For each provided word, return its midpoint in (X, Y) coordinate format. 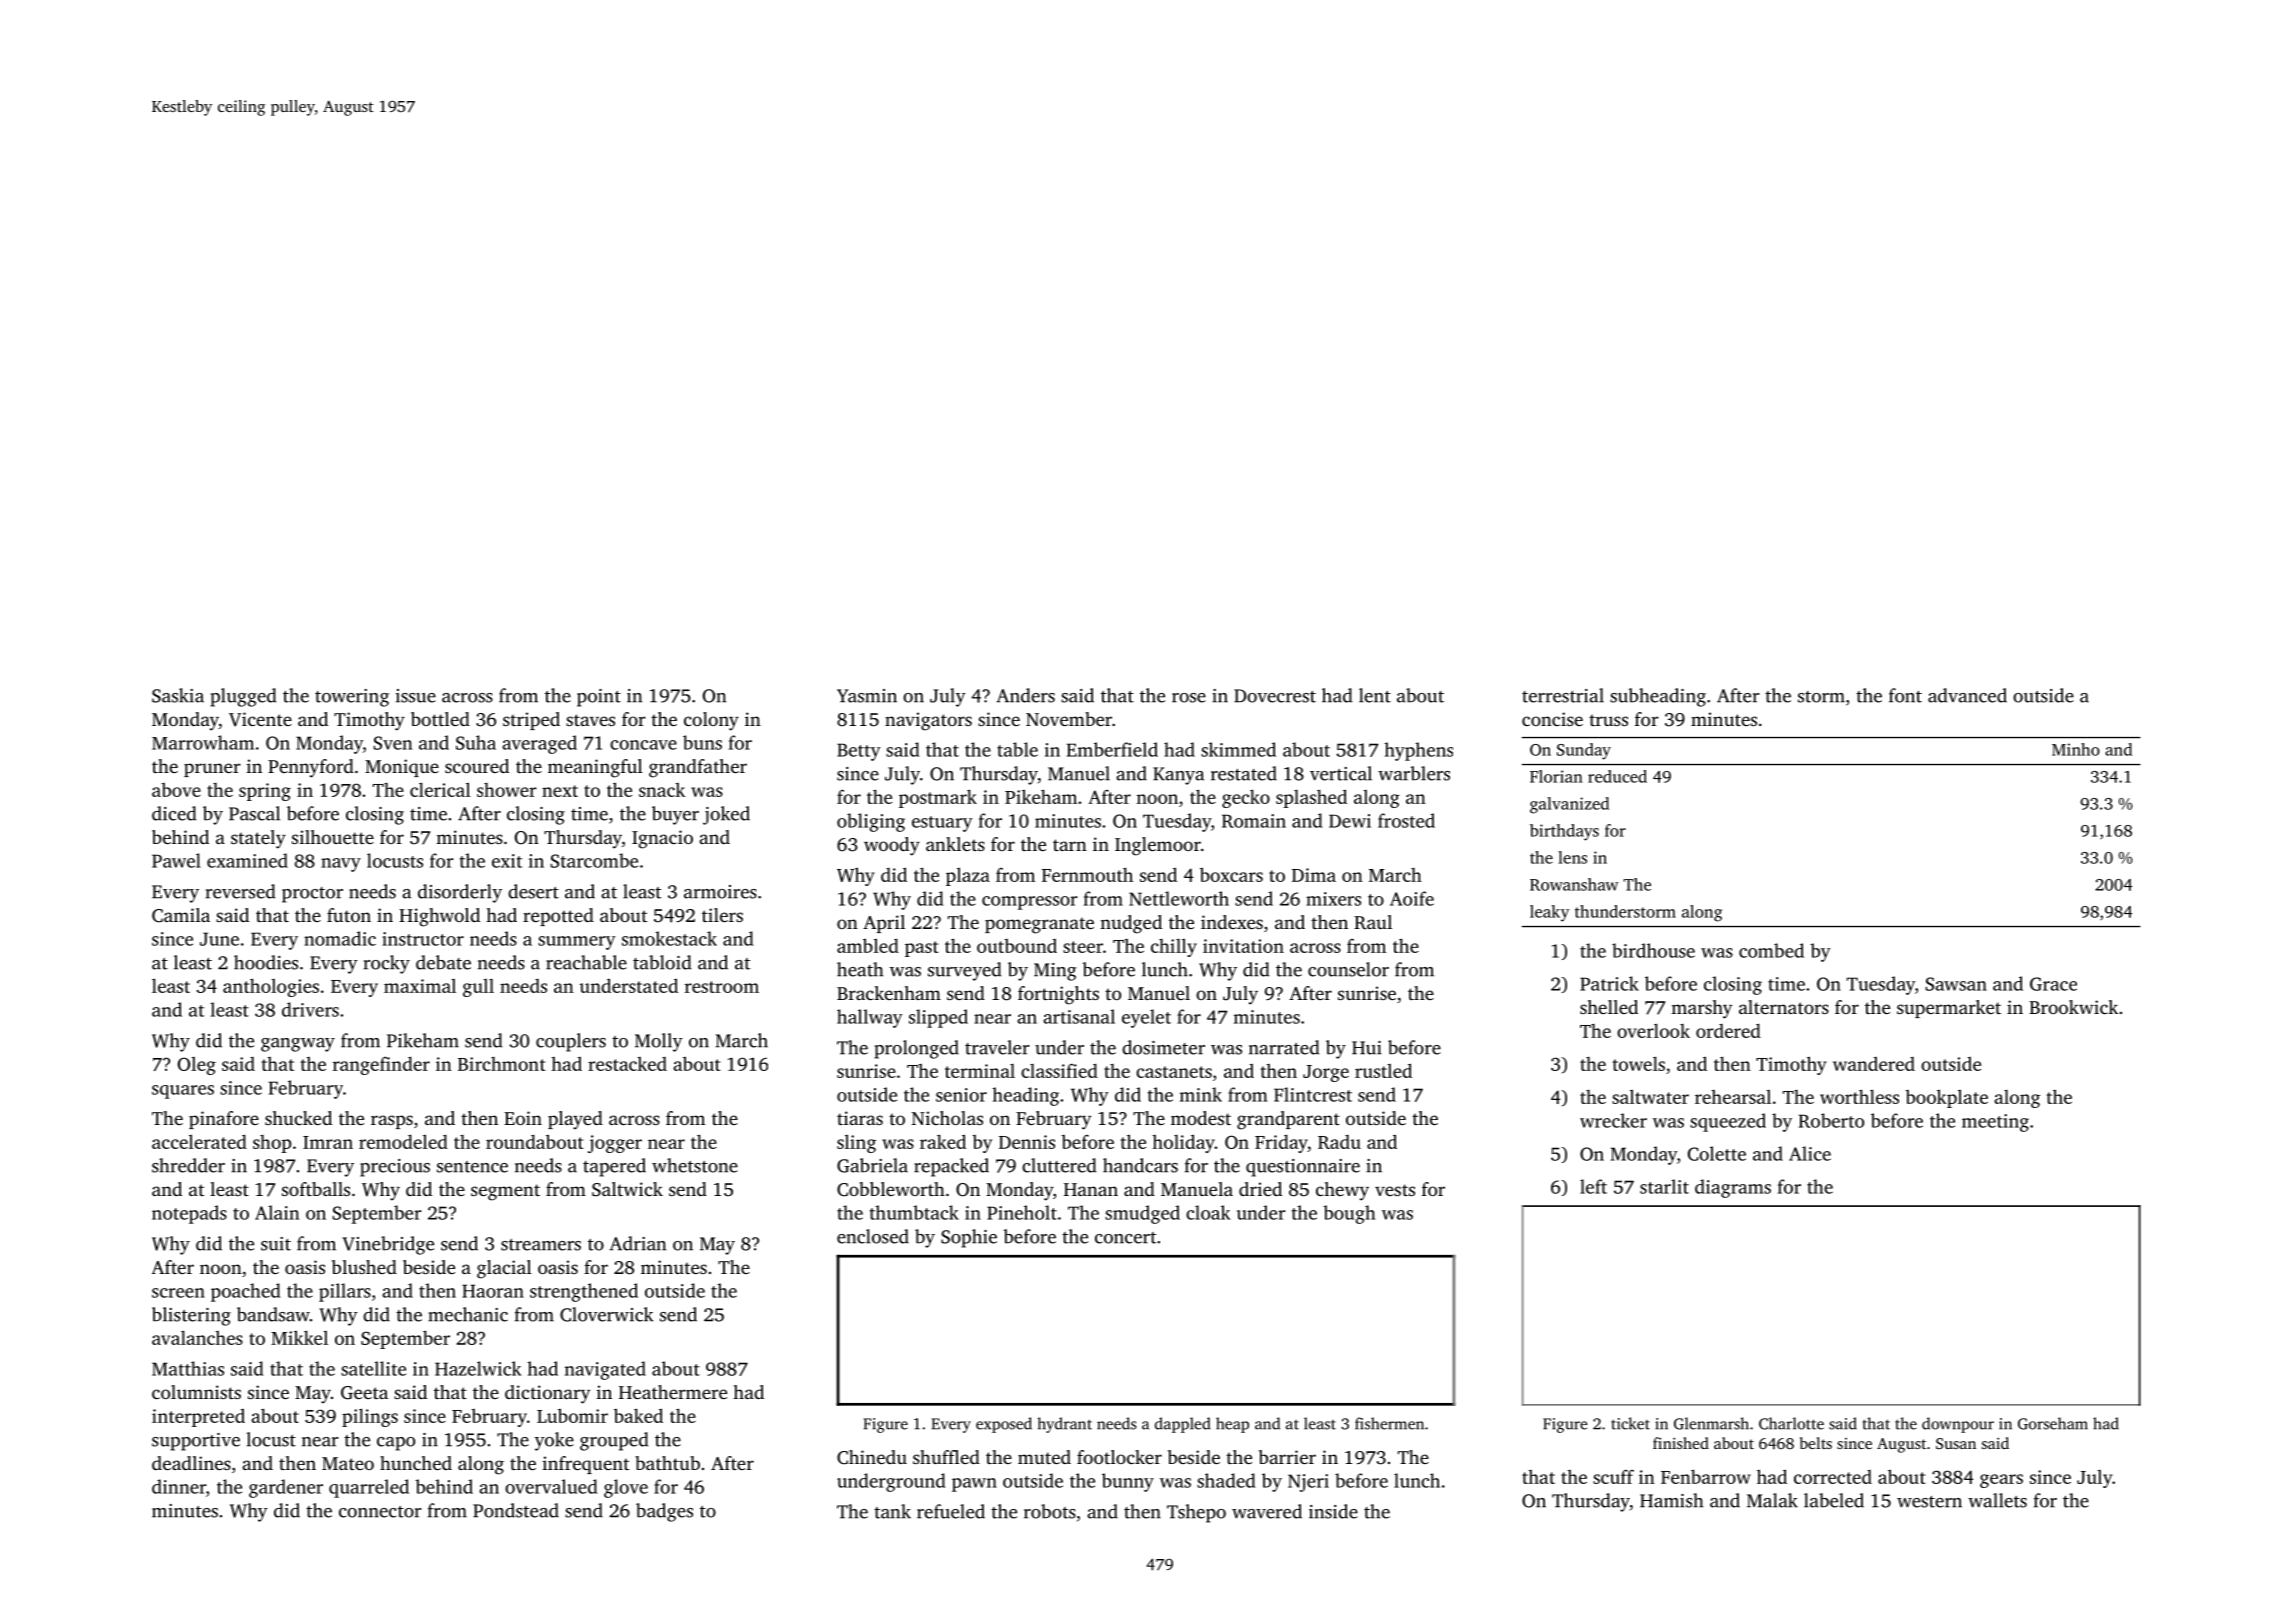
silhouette (333, 837)
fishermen (1389, 1423)
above (176, 790)
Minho (2076, 749)
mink (1201, 1094)
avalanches (197, 1337)
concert (1126, 1238)
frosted (1406, 820)
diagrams (1733, 1188)
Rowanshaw (1574, 884)
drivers (310, 1009)
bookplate (1946, 1098)
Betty (859, 752)
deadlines (191, 1463)
